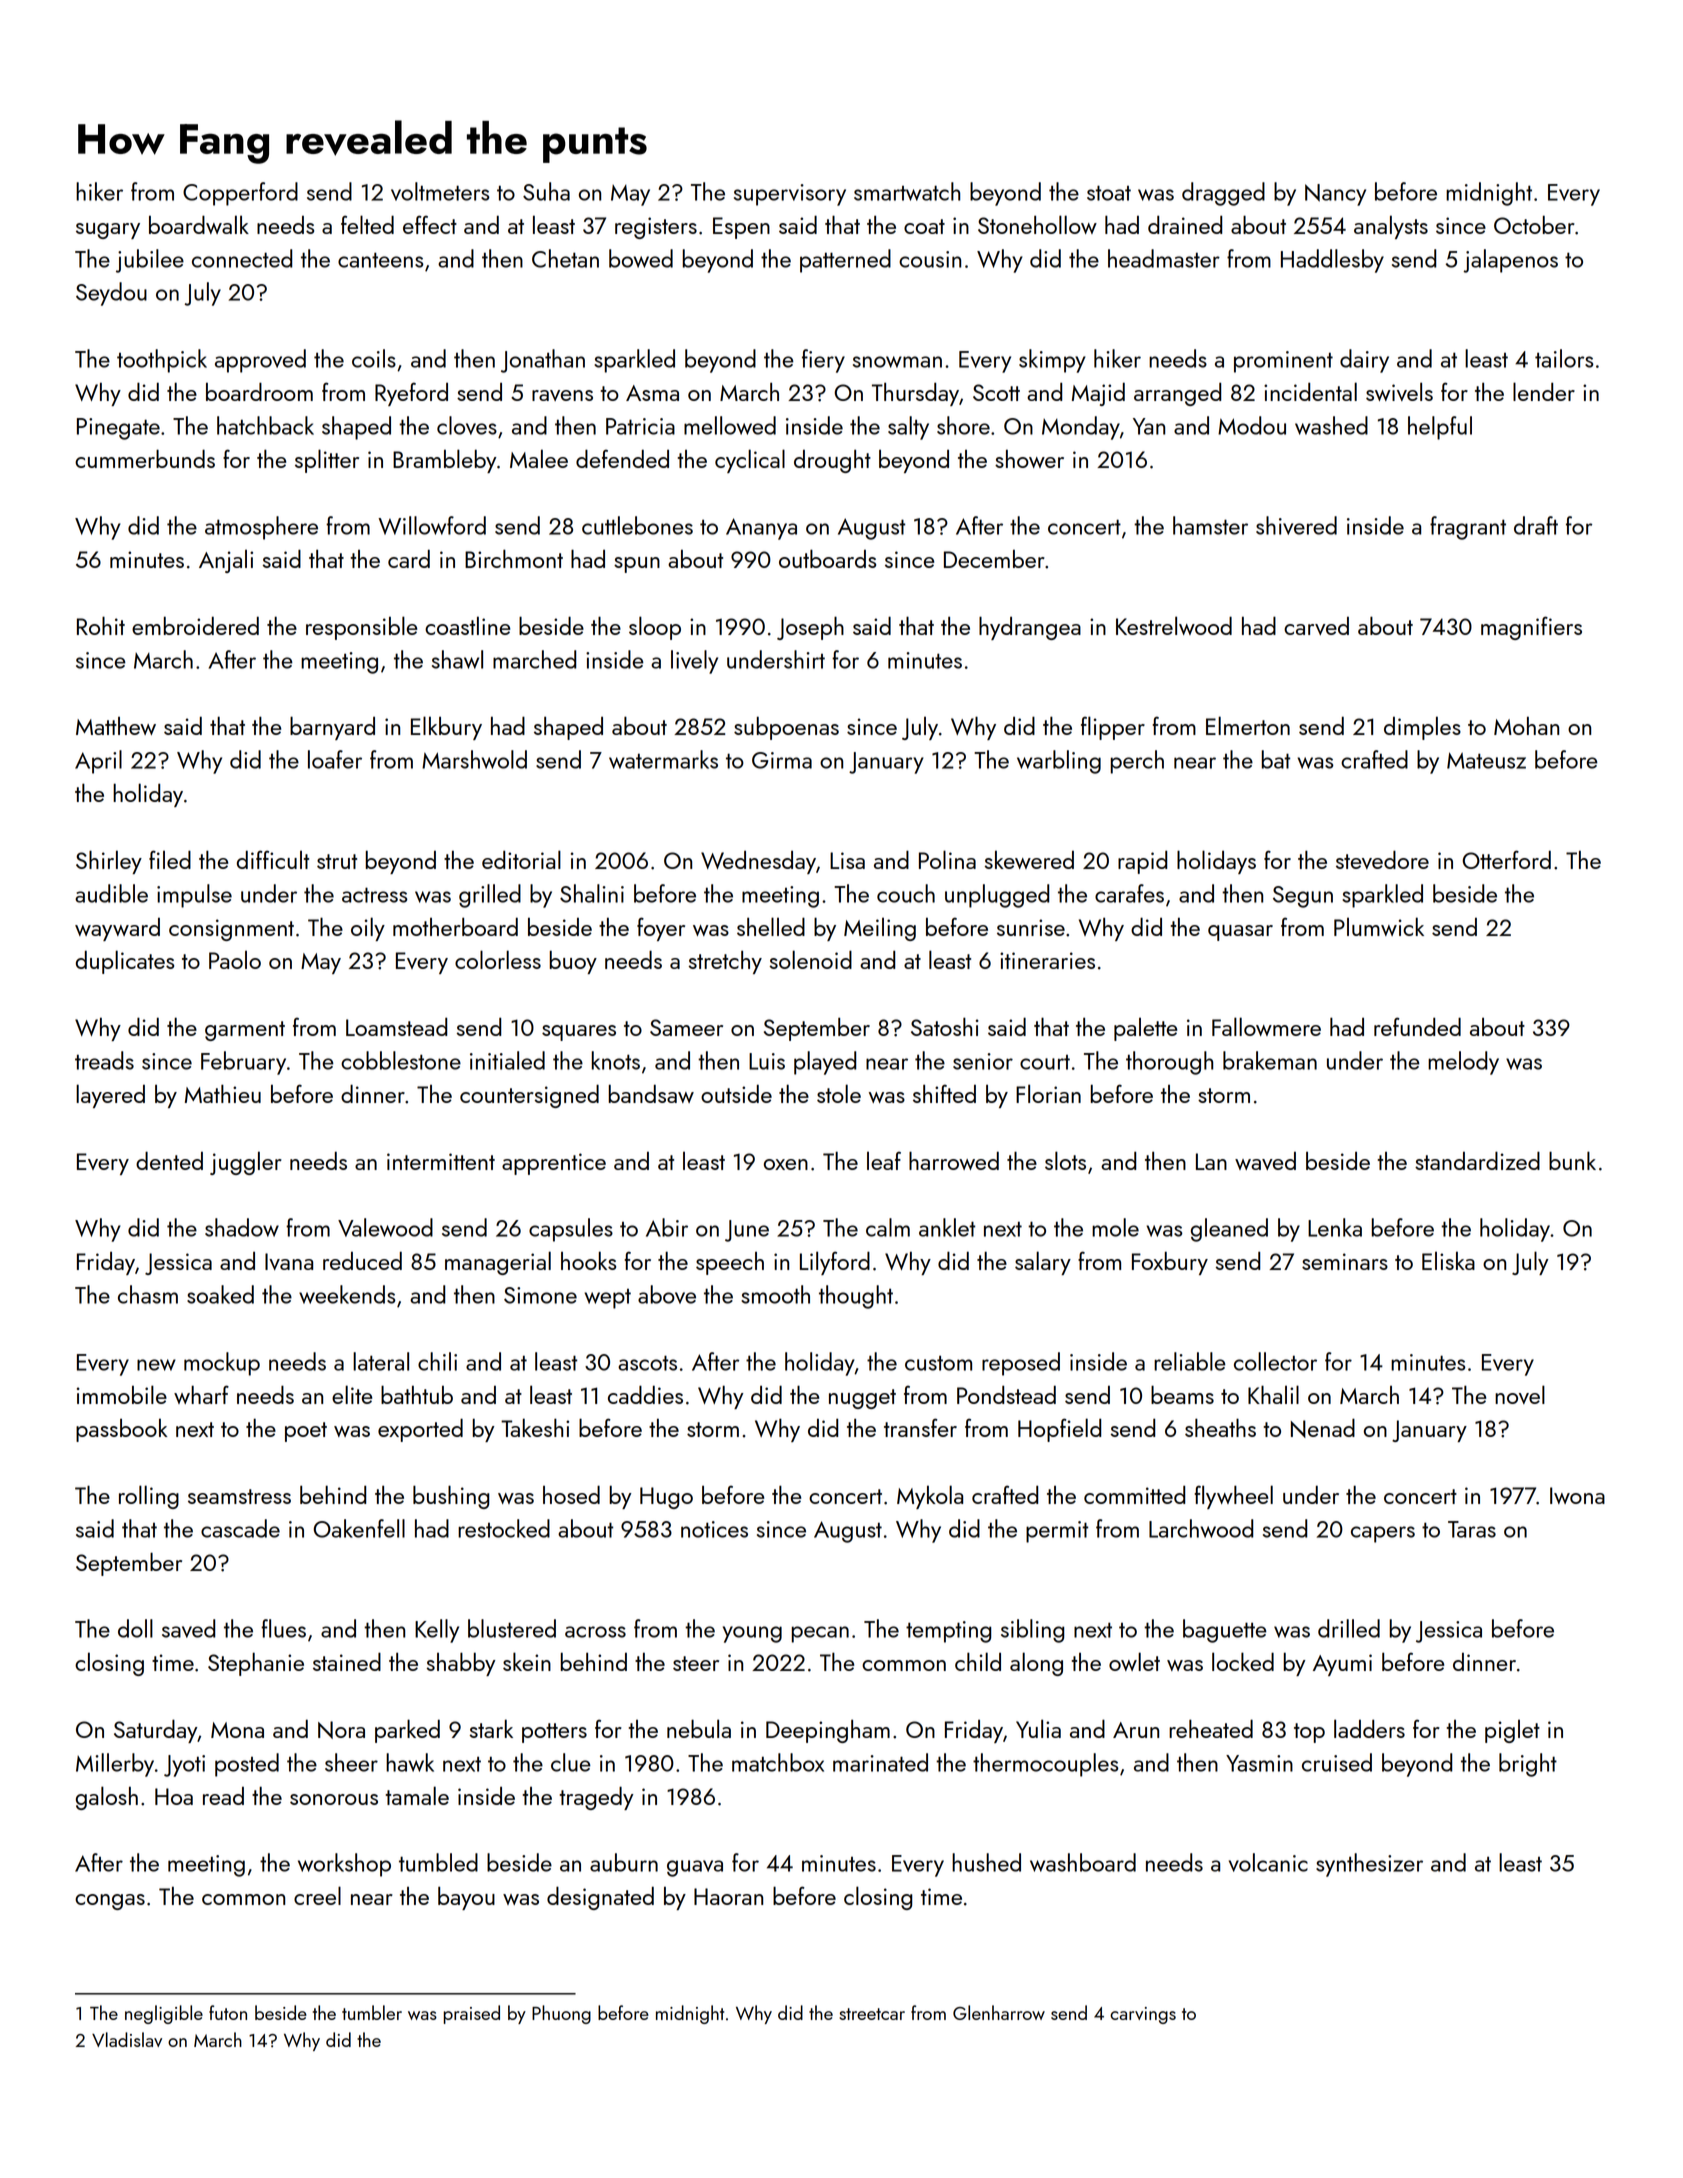  Describe the element at coordinates (498, 1263) in the page. I see `managerial` at that location.
